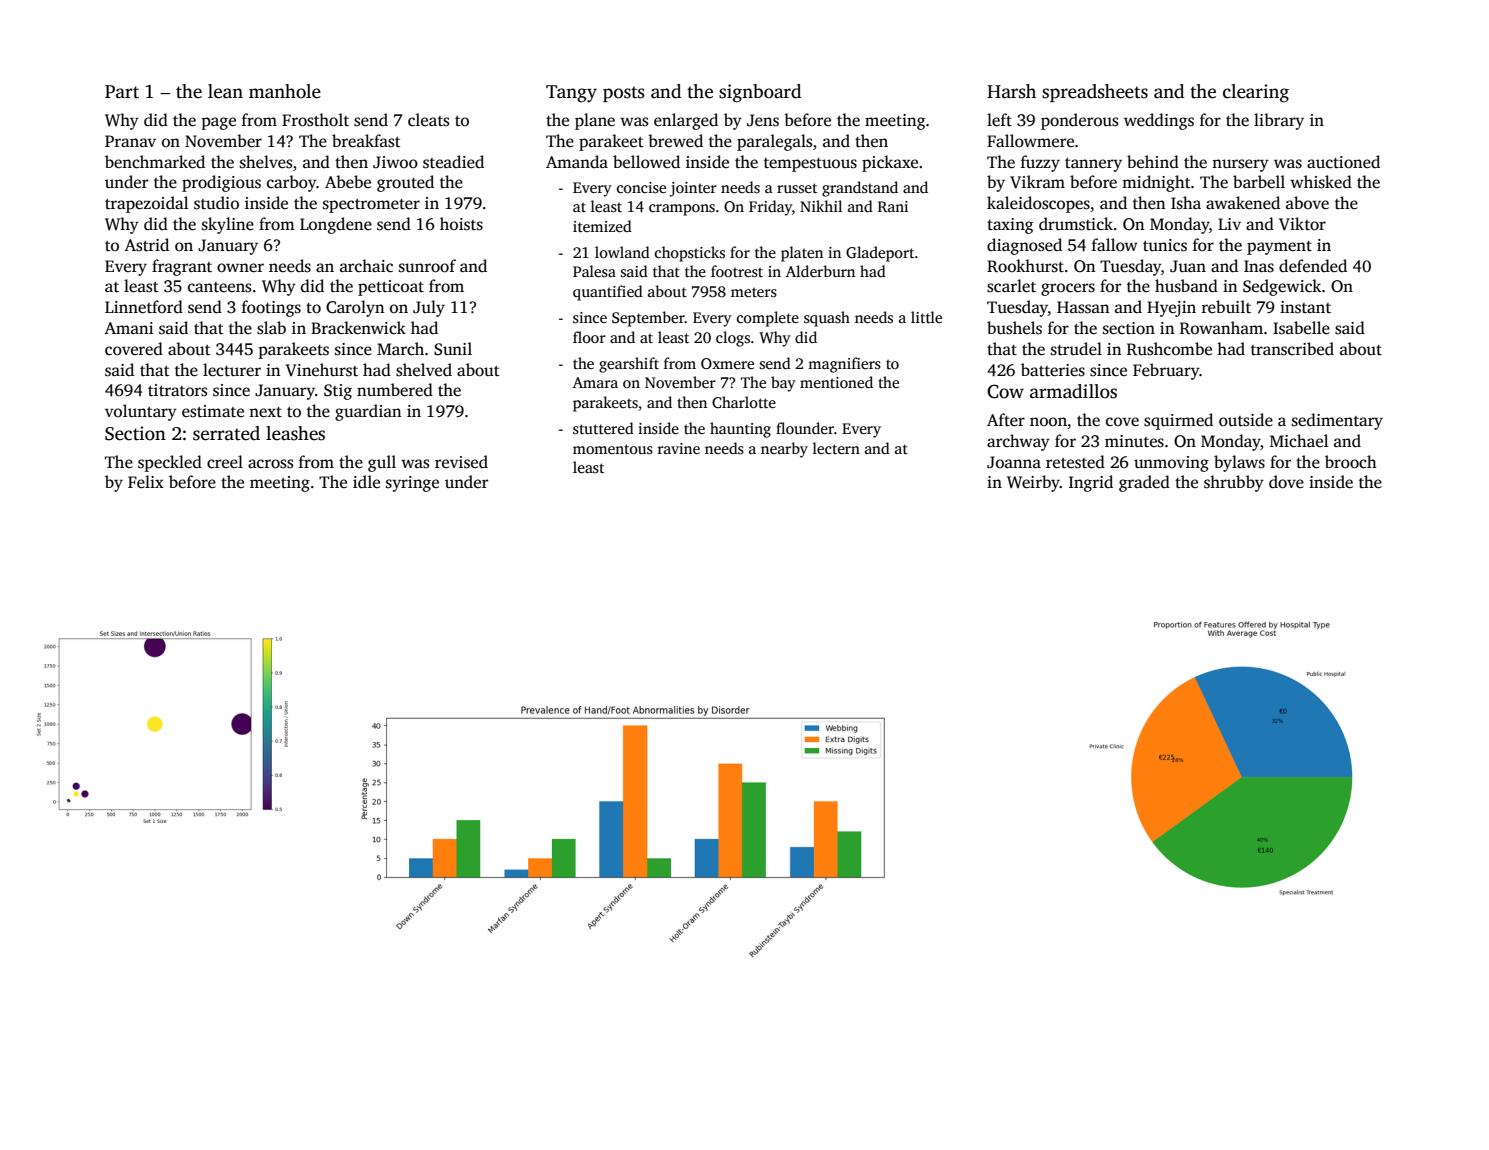 Image resolution: width=1489 pixels, height=1150 pixels. What do you see at coordinates (295, 433) in the screenshot?
I see `leashes` at bounding box center [295, 433].
